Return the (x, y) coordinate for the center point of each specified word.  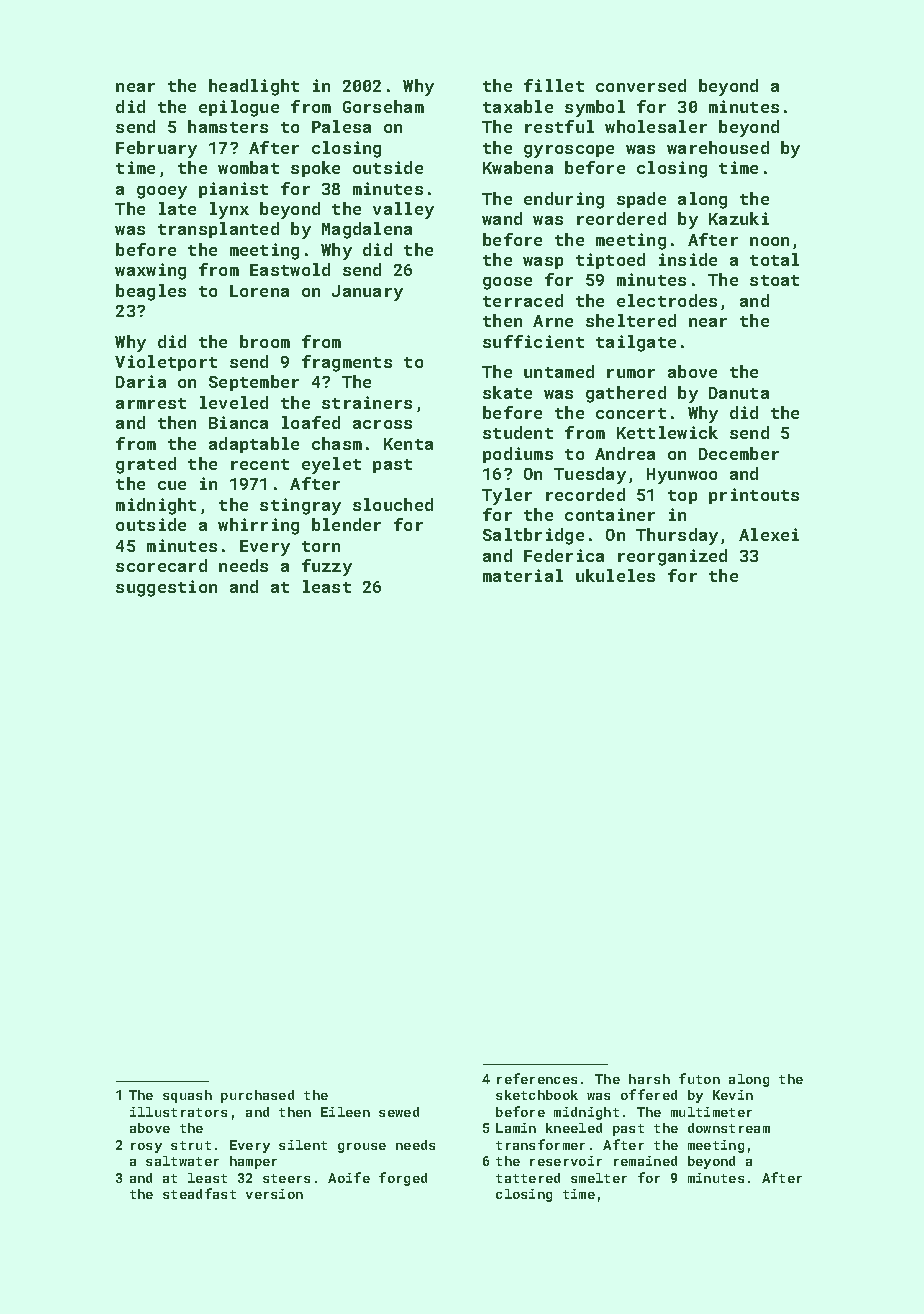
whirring (258, 526)
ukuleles (615, 575)
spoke (315, 169)
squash (187, 1096)
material (523, 575)
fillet (554, 85)
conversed (641, 85)
